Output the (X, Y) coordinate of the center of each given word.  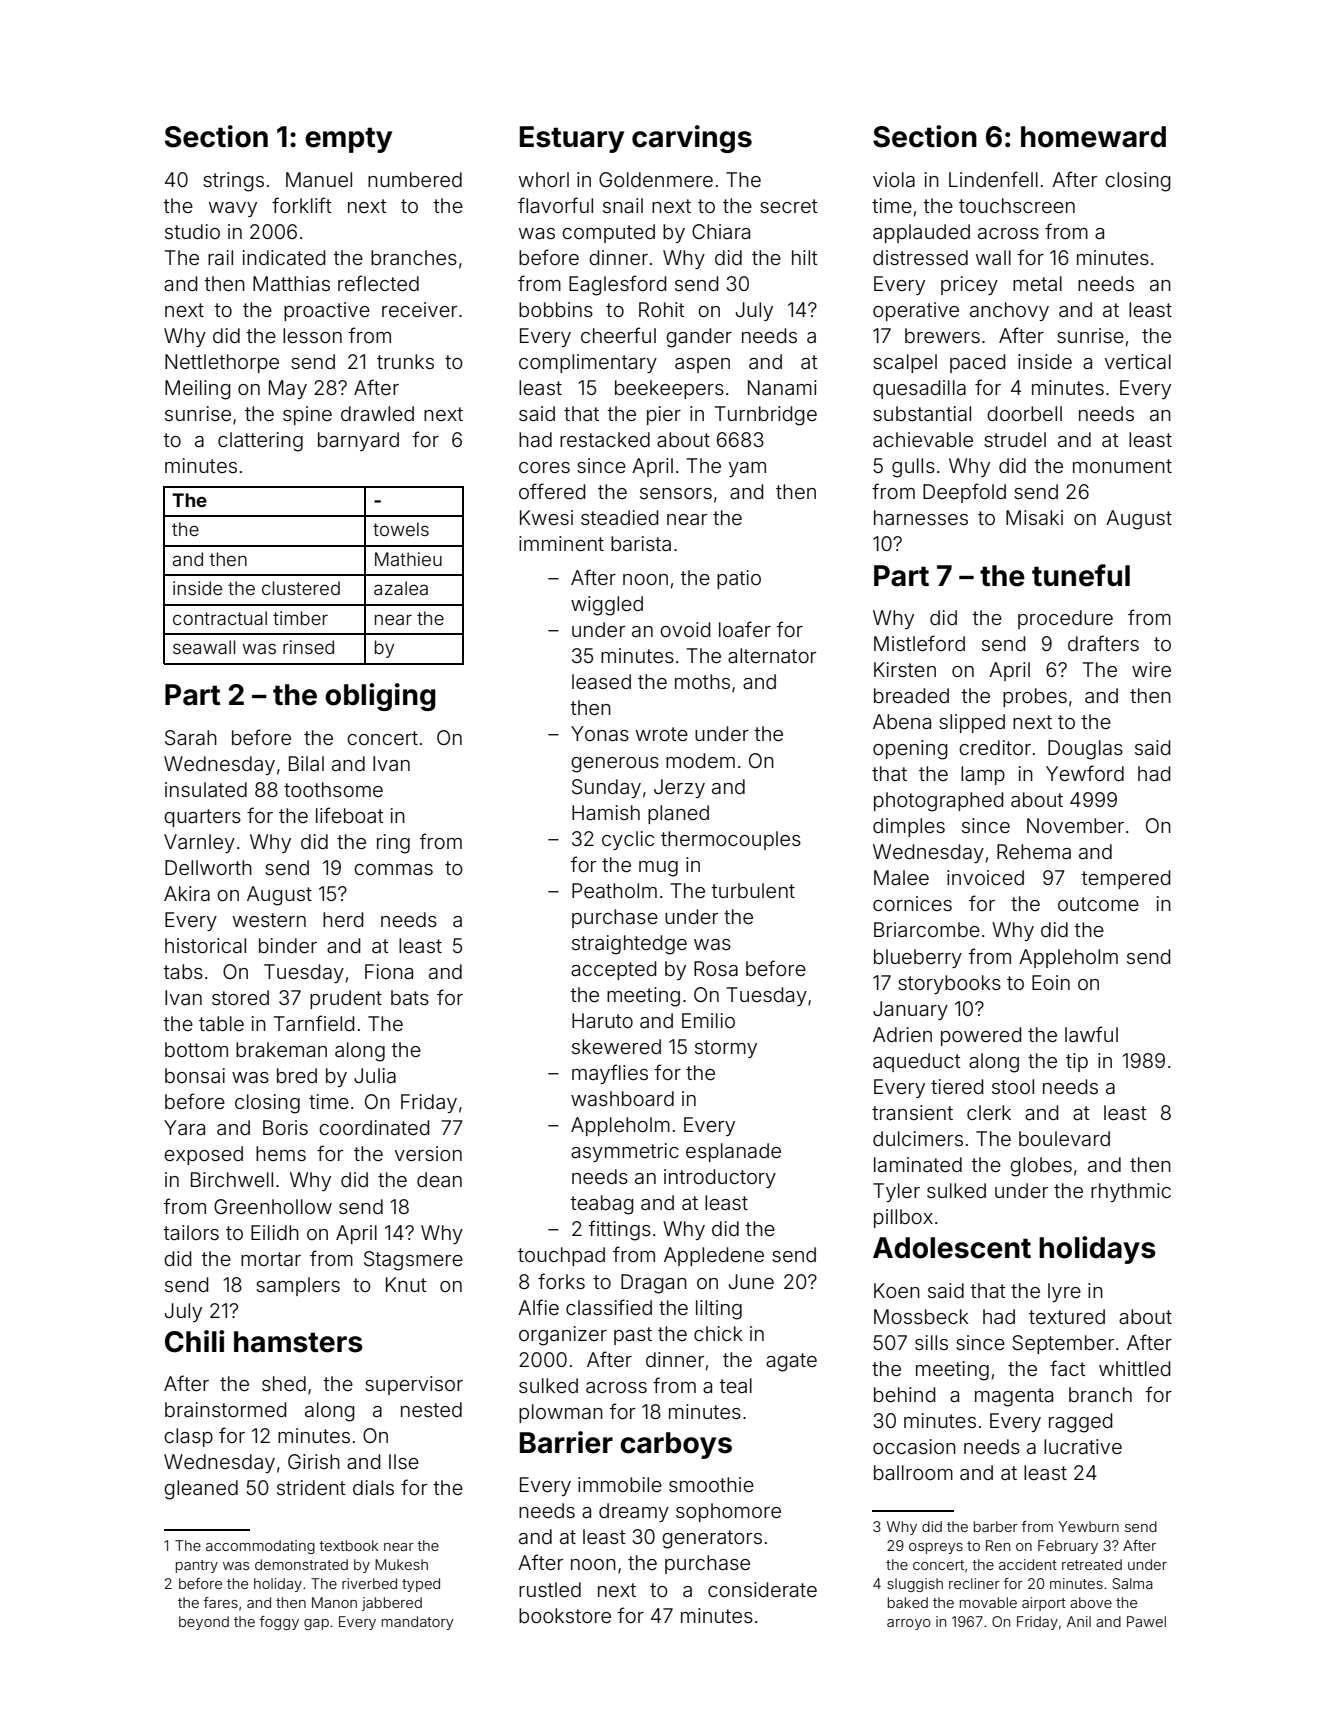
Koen (897, 1290)
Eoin (1051, 982)
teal (735, 1385)
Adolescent (952, 1248)
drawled (377, 413)
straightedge (629, 945)
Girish (314, 1461)
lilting (719, 1310)
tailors (191, 1232)
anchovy (1009, 311)
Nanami (782, 387)
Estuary (572, 139)
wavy (233, 209)
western (269, 920)
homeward (1093, 137)
